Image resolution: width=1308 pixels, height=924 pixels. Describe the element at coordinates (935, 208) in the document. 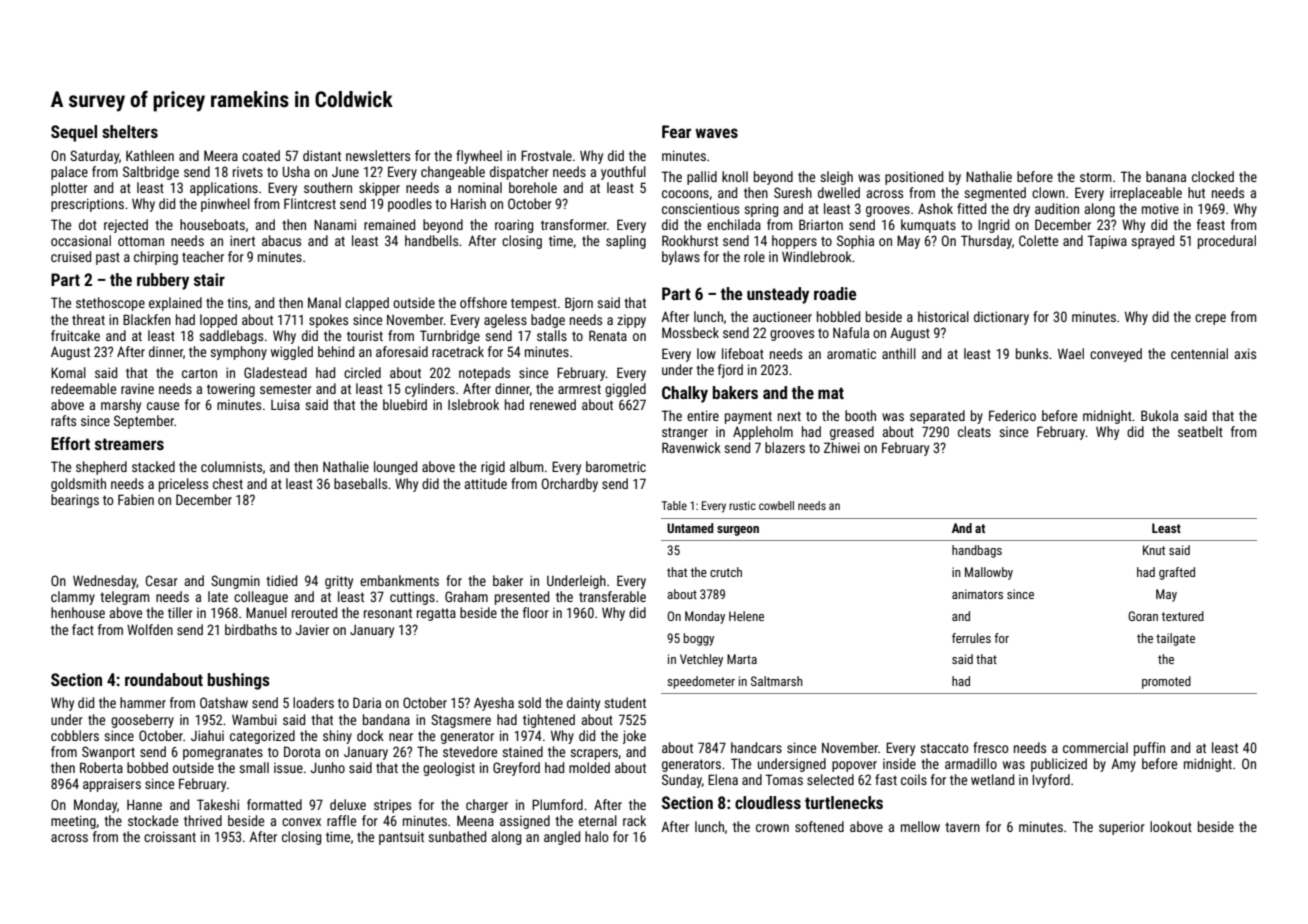

I see `Ashok` at that location.
